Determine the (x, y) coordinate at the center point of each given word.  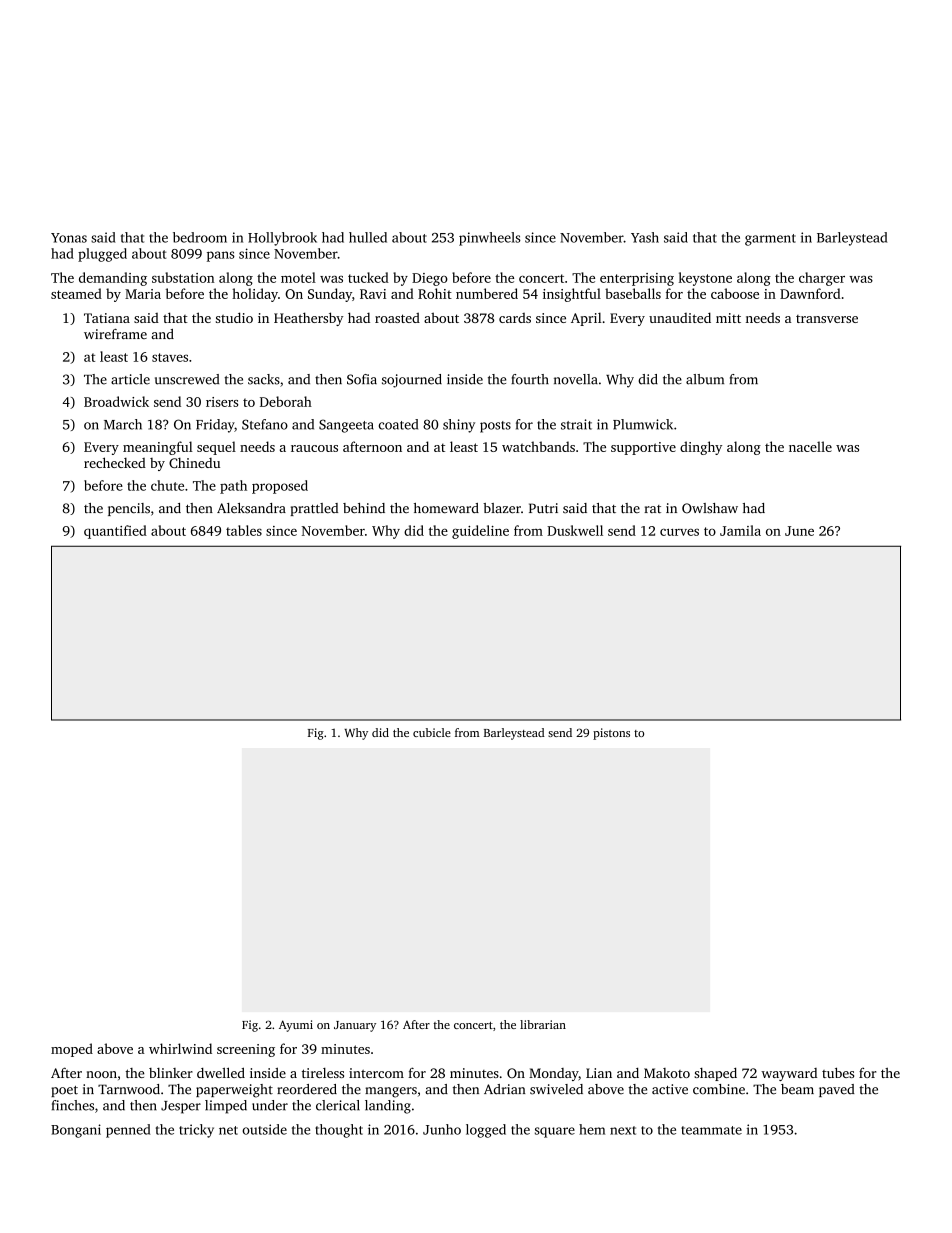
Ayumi (296, 1026)
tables (244, 530)
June (799, 531)
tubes (838, 1072)
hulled (368, 237)
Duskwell (575, 530)
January (355, 1026)
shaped (715, 1074)
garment (770, 240)
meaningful (158, 448)
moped (72, 1050)
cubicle (432, 732)
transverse (827, 319)
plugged (102, 255)
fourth (530, 379)
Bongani (76, 1131)
